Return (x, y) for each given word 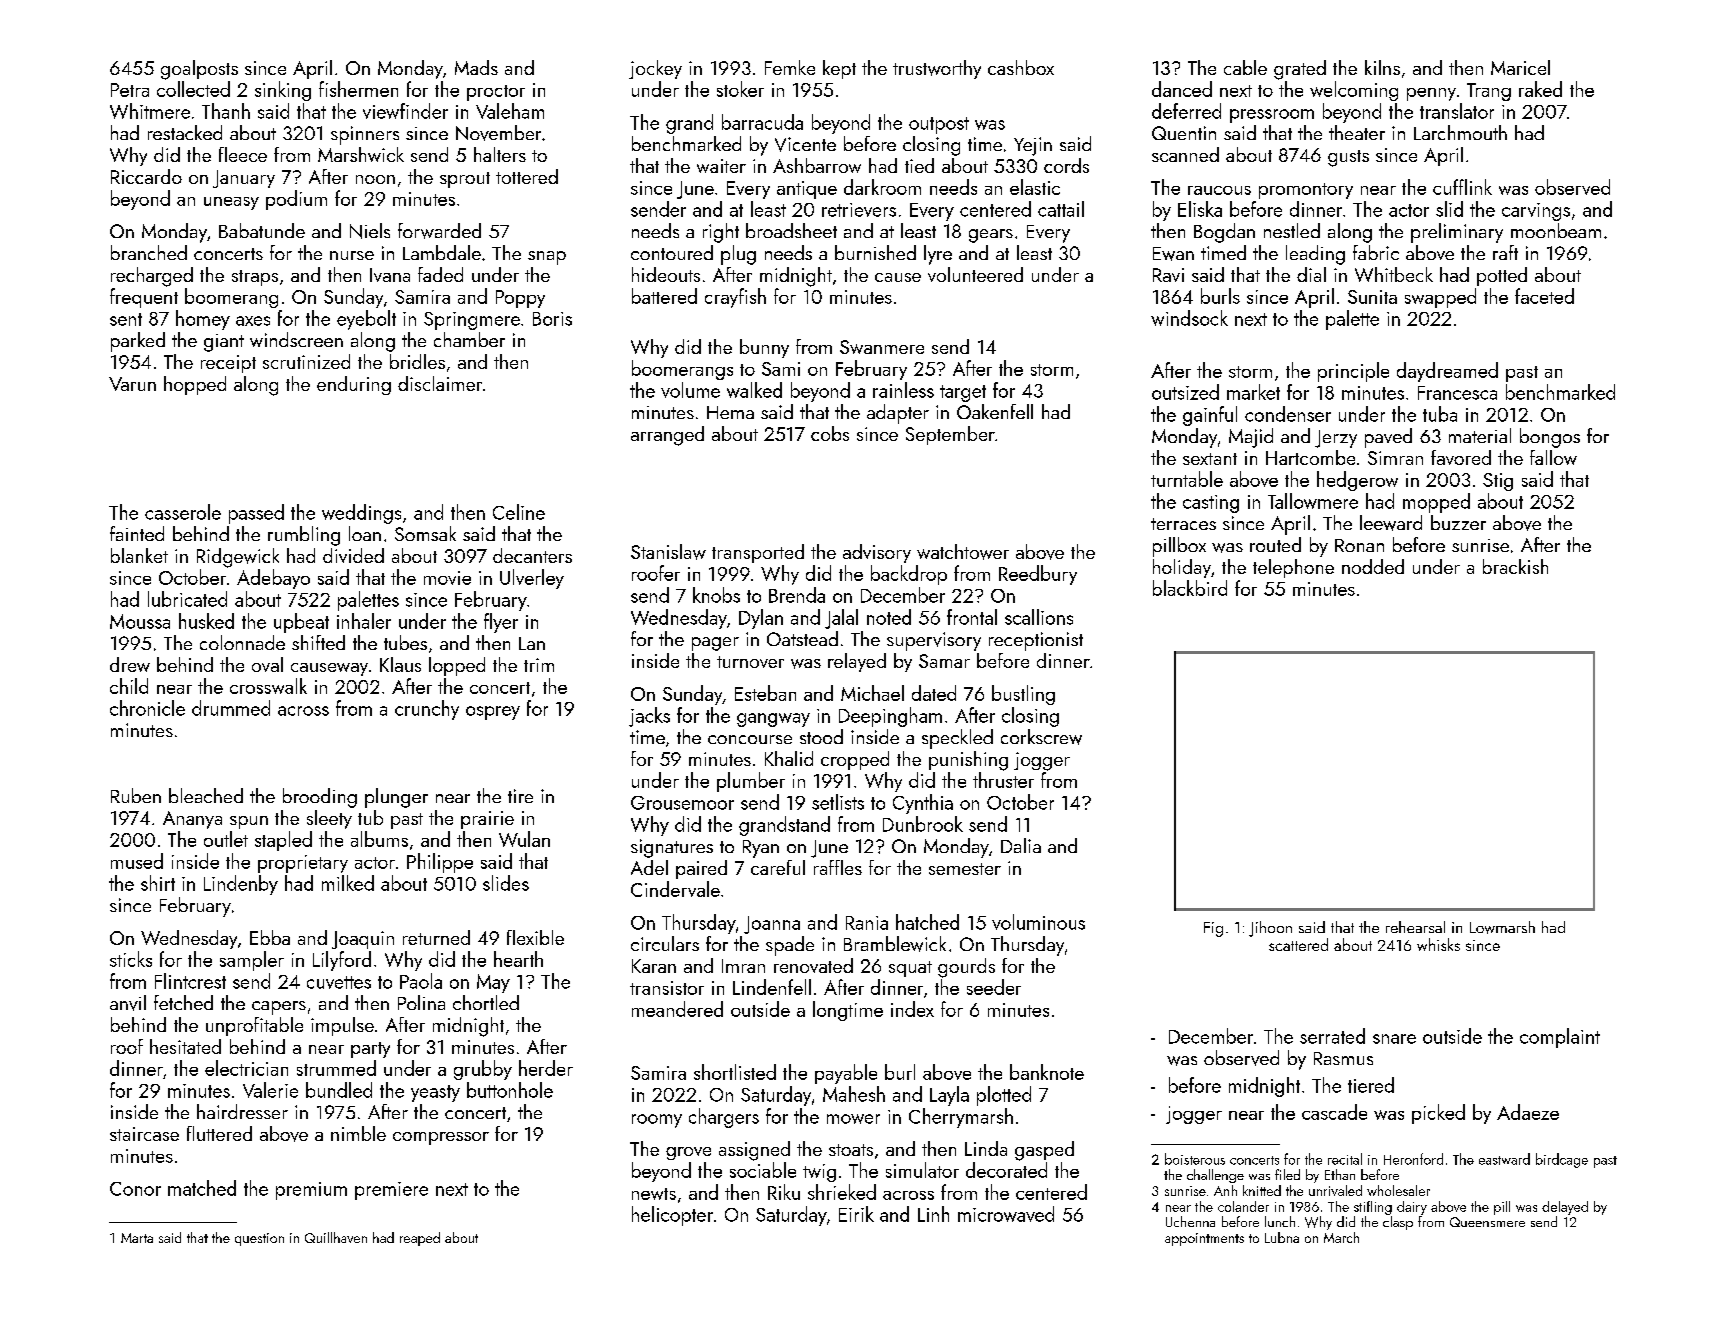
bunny (764, 348)
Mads (476, 67)
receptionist (1036, 641)
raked (1540, 89)
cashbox (1021, 67)
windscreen (296, 339)
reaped (420, 1239)
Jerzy (1336, 439)
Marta (137, 1238)
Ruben (136, 795)
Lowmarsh (1502, 927)
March (1341, 1237)
